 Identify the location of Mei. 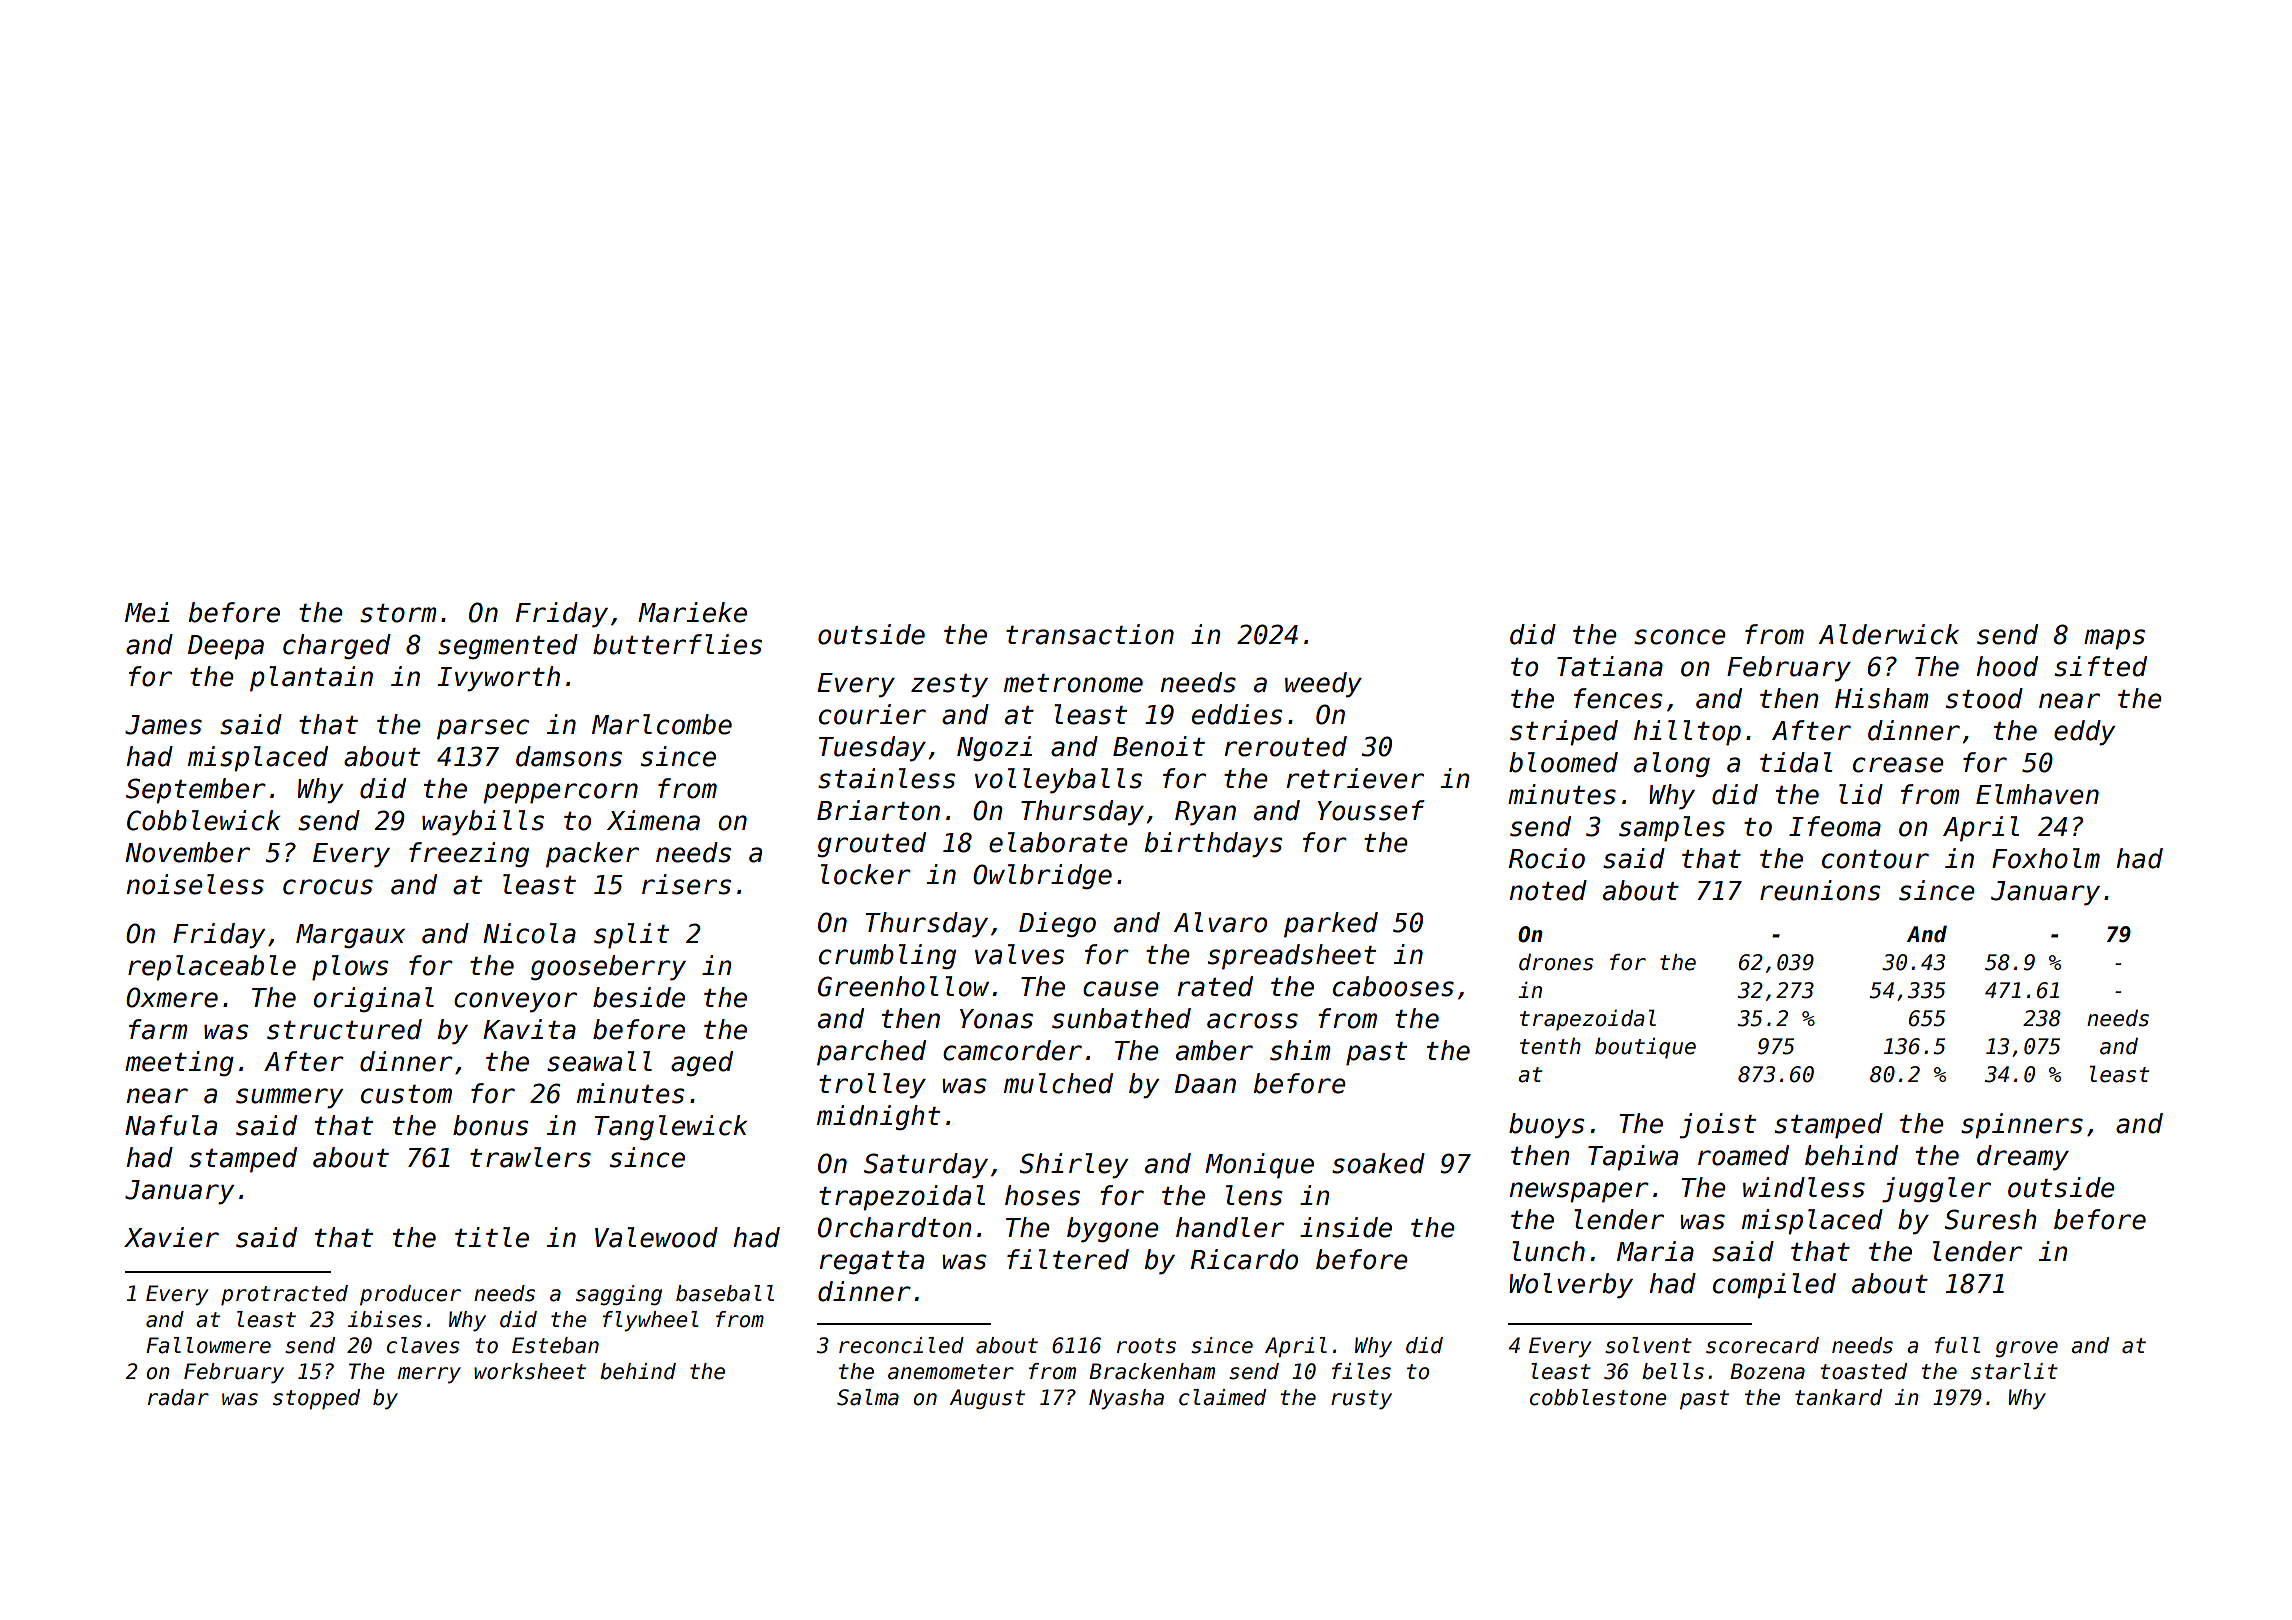
(147, 612).
